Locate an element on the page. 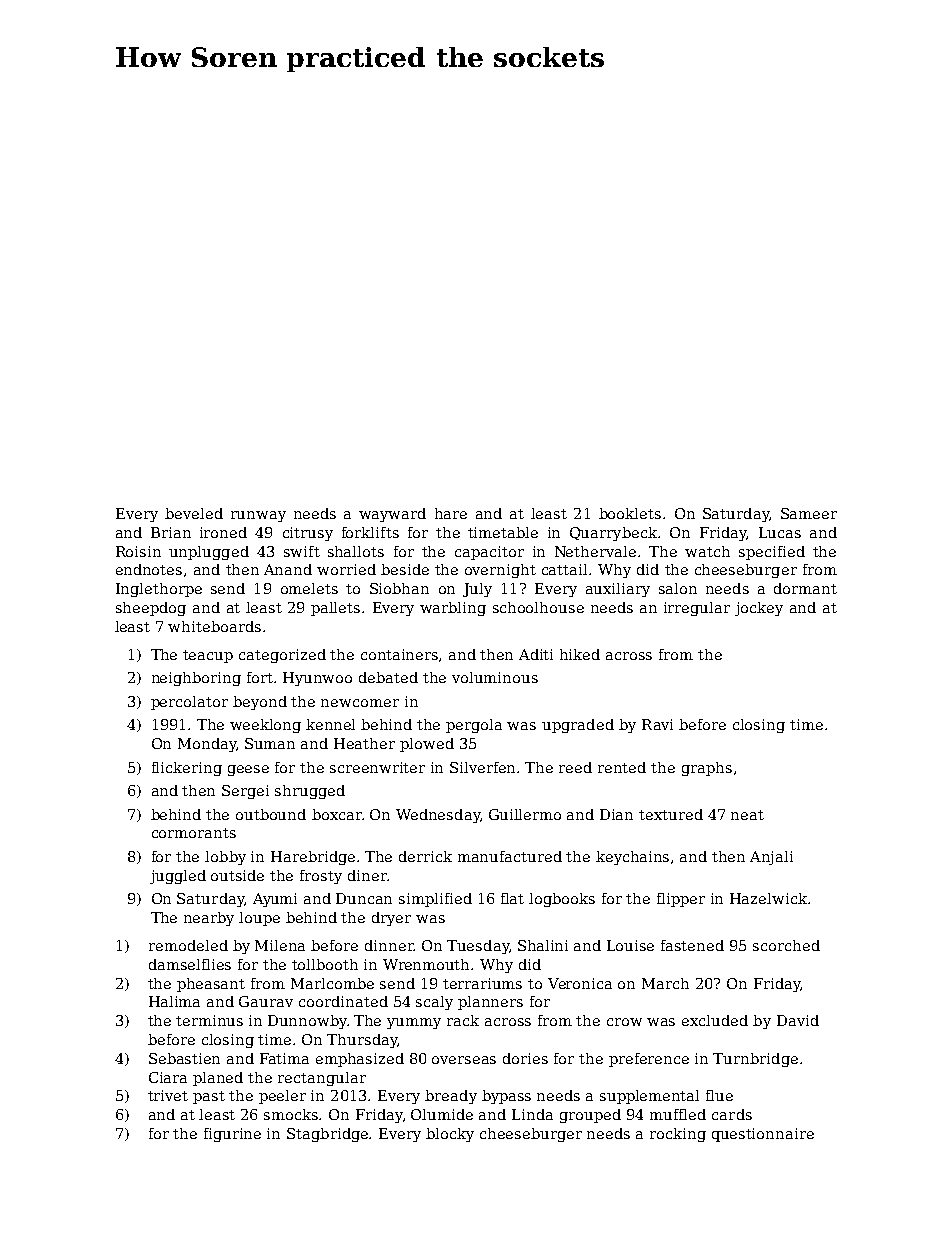 Image resolution: width=952 pixels, height=1233 pixels. warbling is located at coordinates (453, 609).
